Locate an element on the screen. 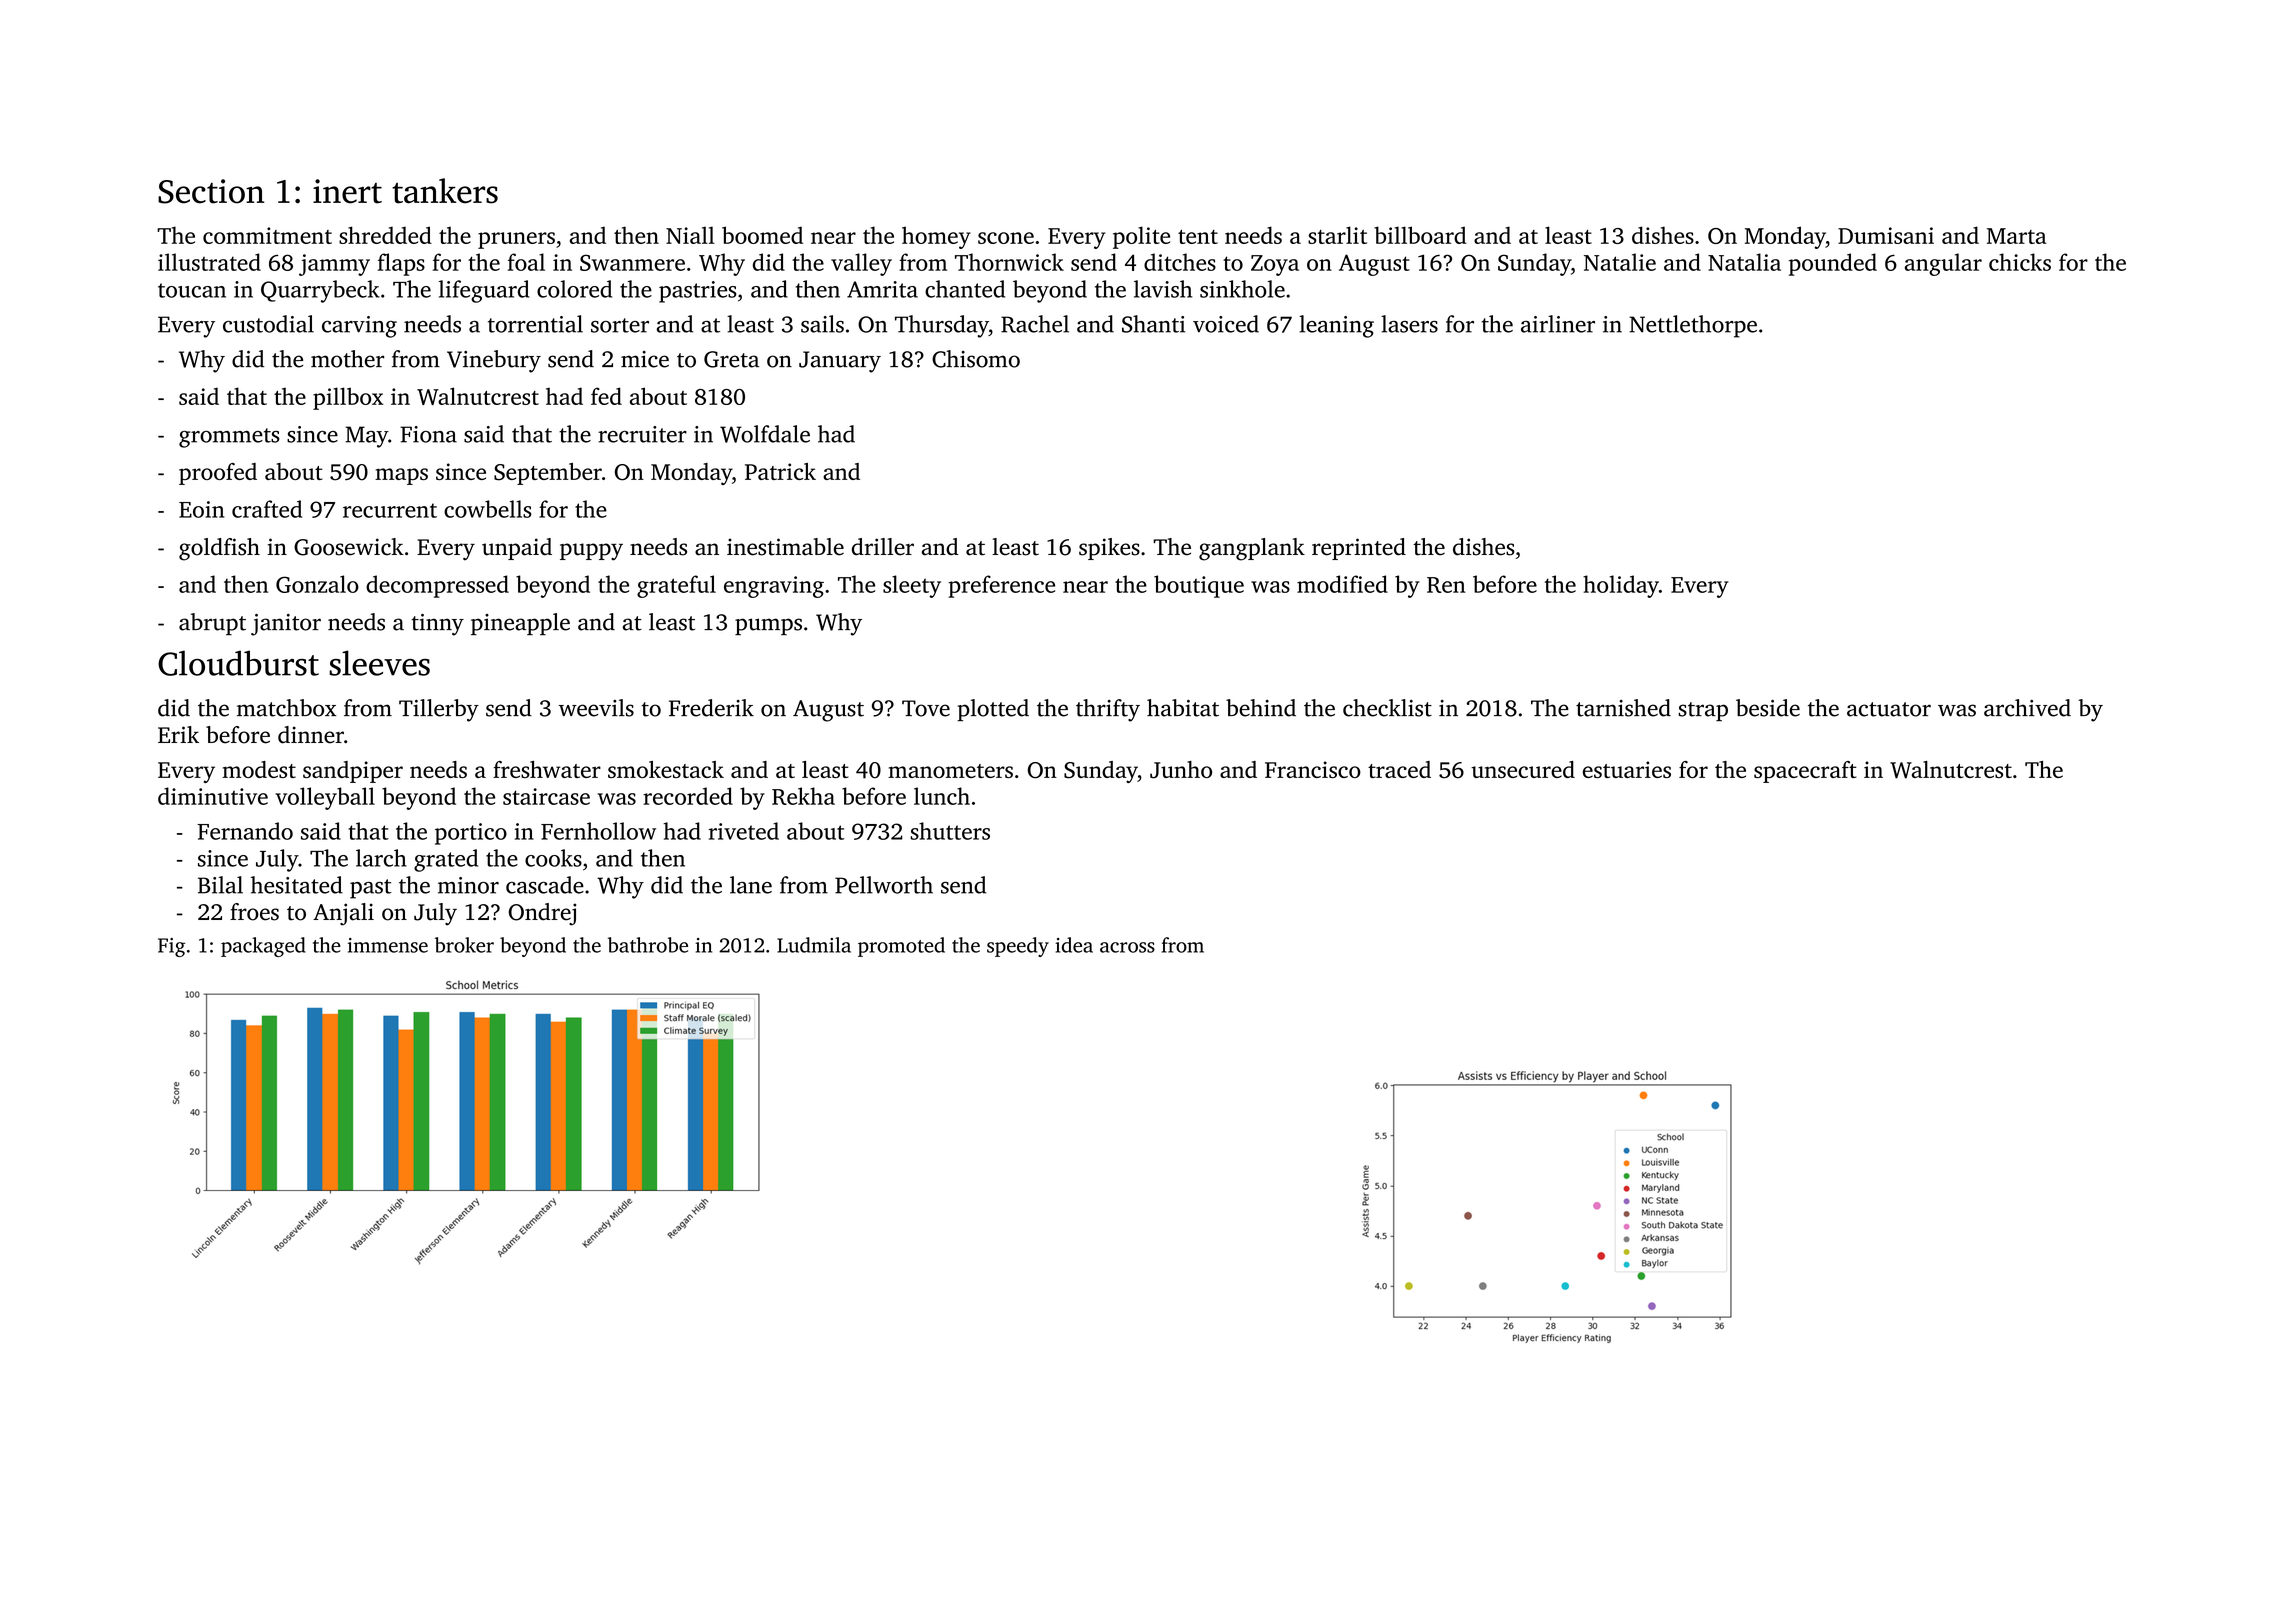 The height and width of the screenshot is (1620, 2292). tankers is located at coordinates (445, 191).
